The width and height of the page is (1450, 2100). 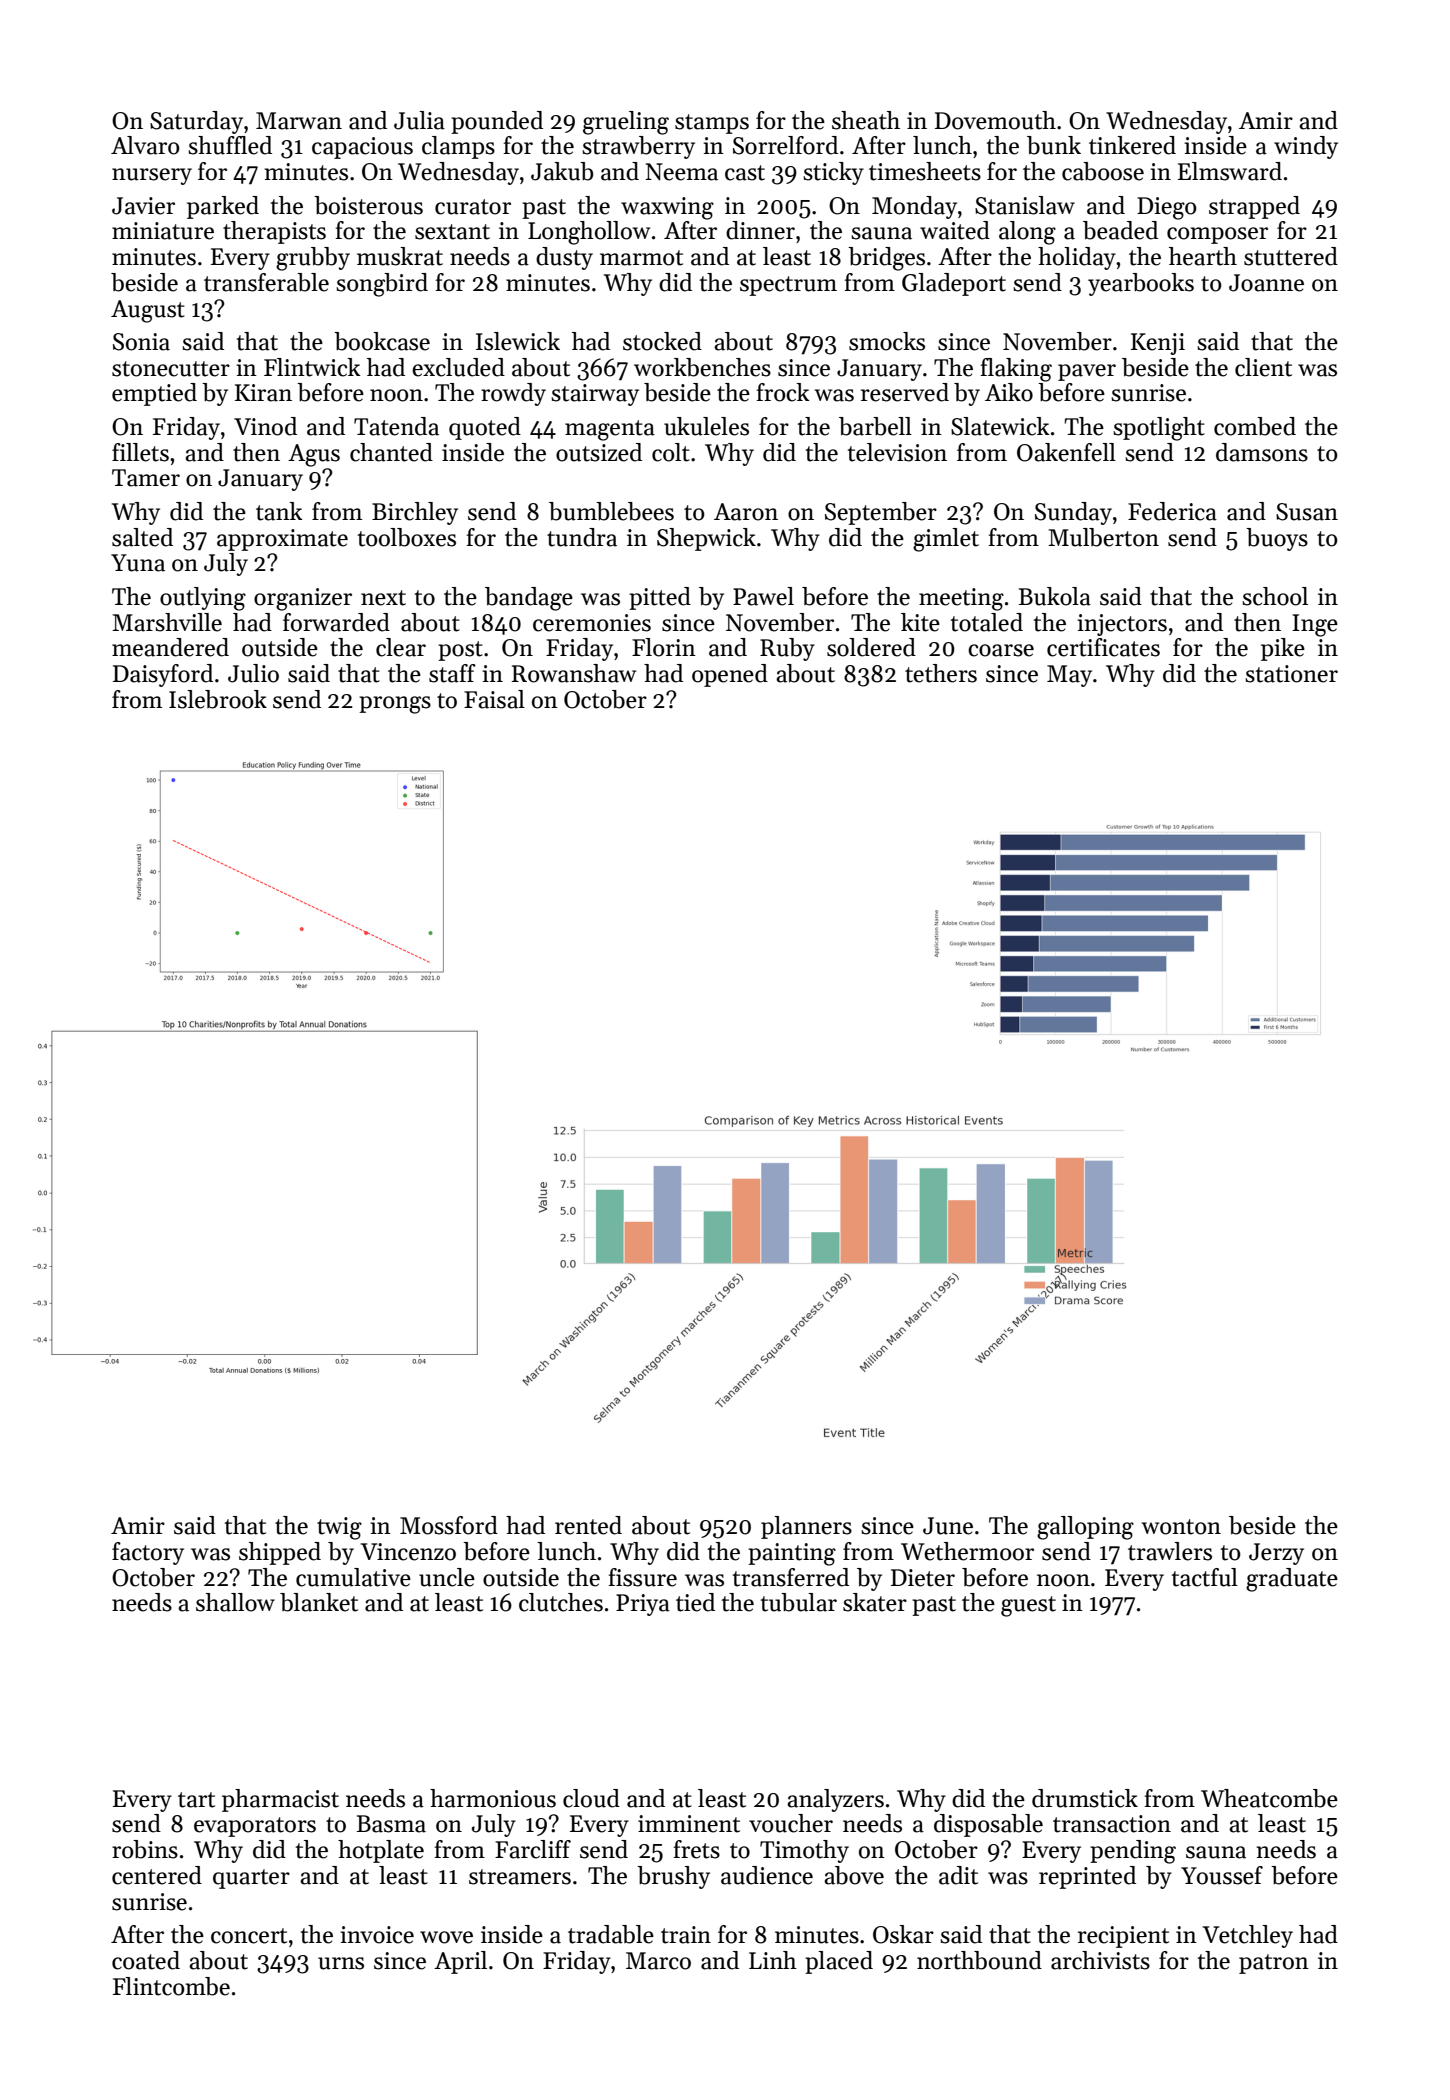 What do you see at coordinates (588, 1525) in the page?
I see `rented` at bounding box center [588, 1525].
